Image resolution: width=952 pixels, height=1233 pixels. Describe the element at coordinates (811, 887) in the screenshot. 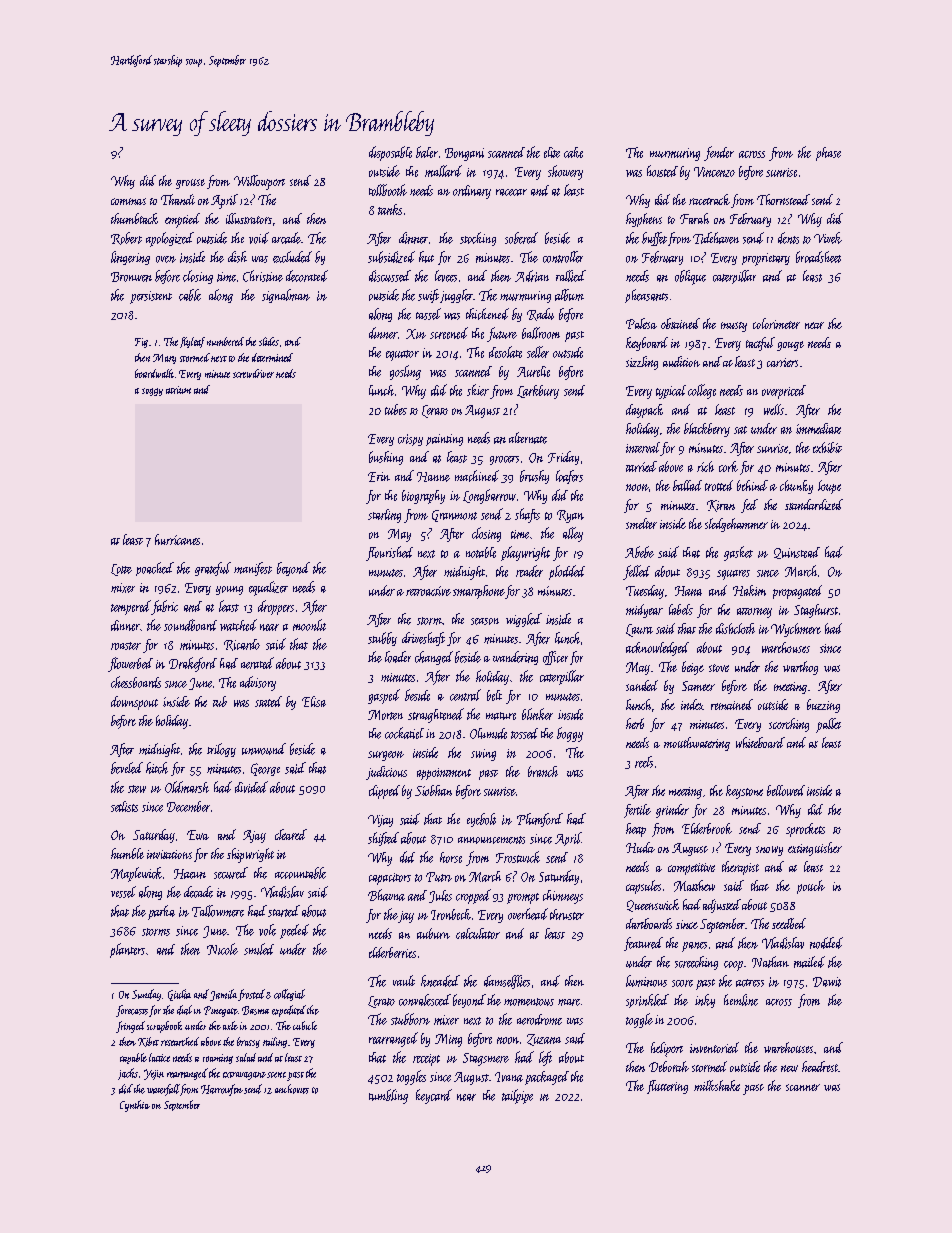

I see `pouch` at that location.
